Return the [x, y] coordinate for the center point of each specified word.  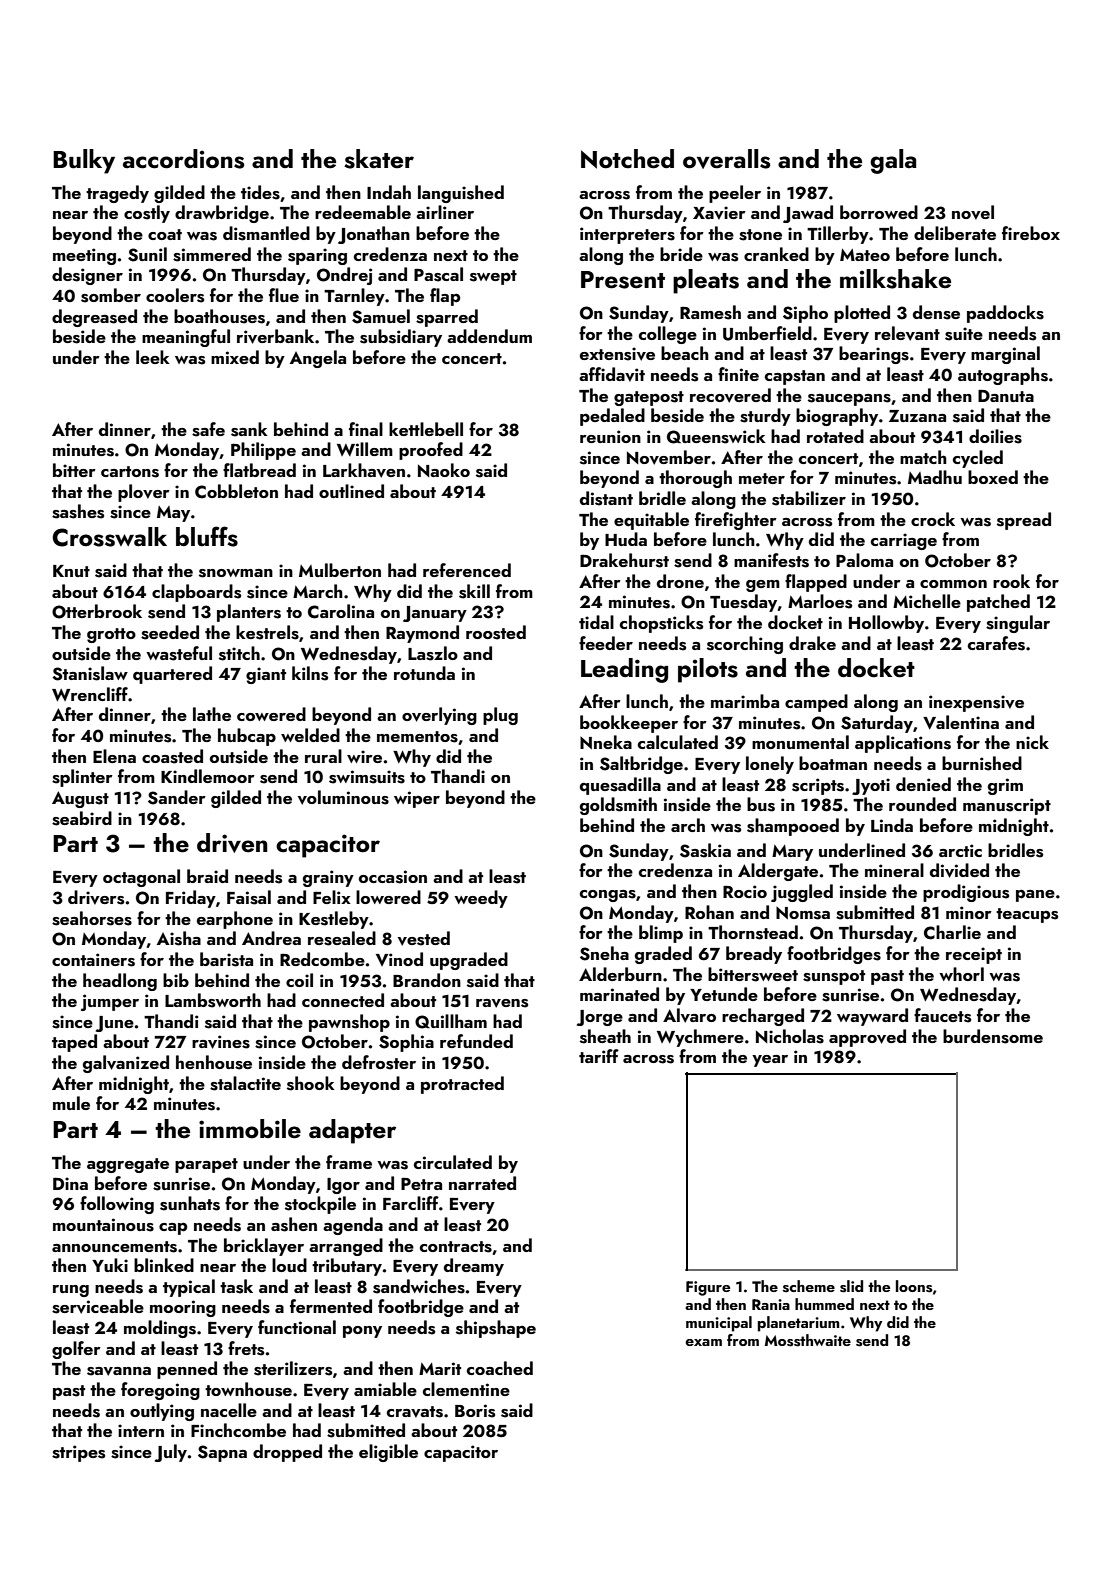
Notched [627, 159]
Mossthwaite [808, 1340]
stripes [78, 1453]
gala [893, 161]
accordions [183, 159]
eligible [388, 1453]
